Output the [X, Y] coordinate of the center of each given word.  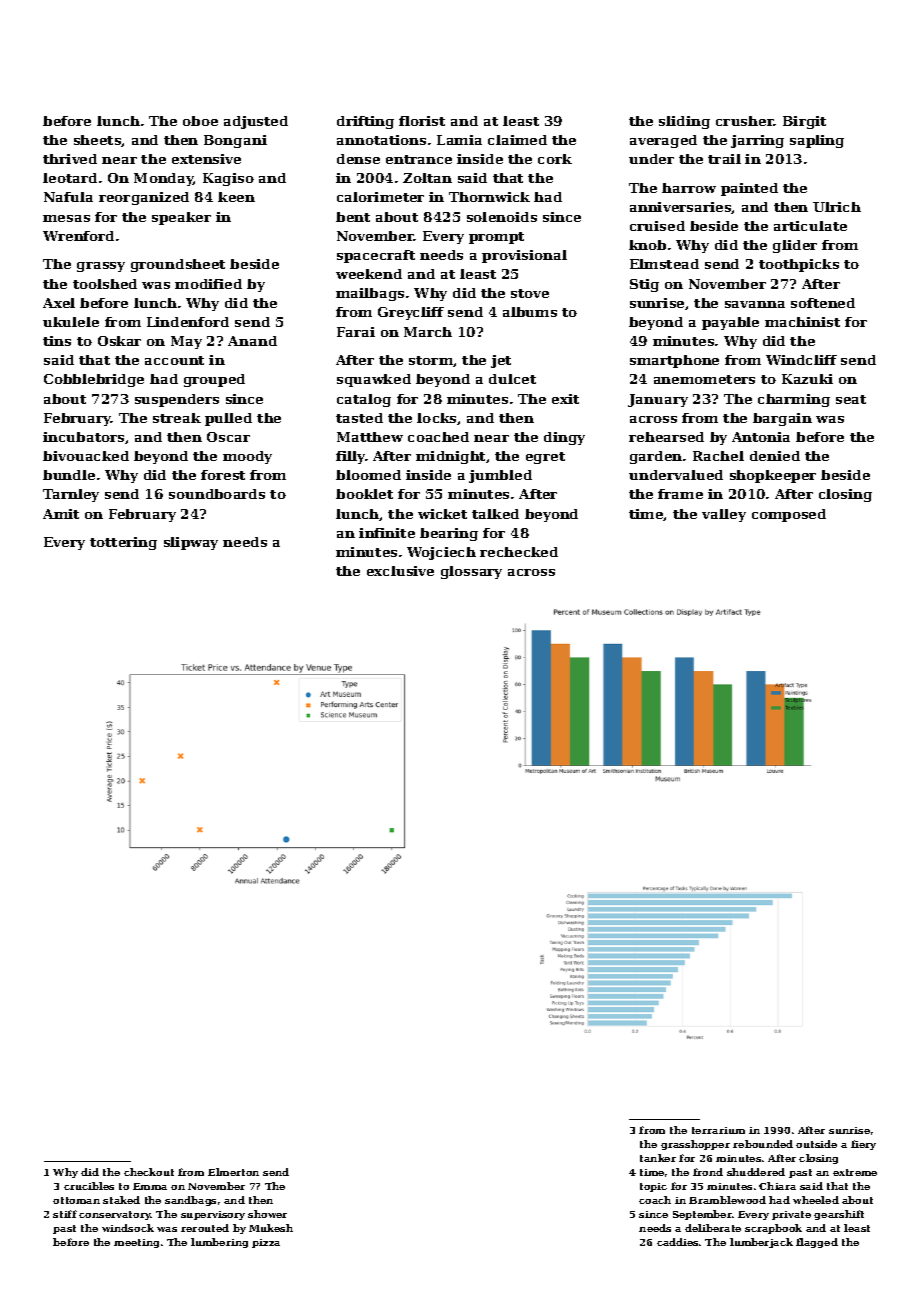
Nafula [68, 197]
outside [816, 1144]
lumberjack [761, 1243]
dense [358, 159]
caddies [677, 1242]
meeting [136, 1243]
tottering [123, 543]
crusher [745, 121]
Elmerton [233, 1172]
